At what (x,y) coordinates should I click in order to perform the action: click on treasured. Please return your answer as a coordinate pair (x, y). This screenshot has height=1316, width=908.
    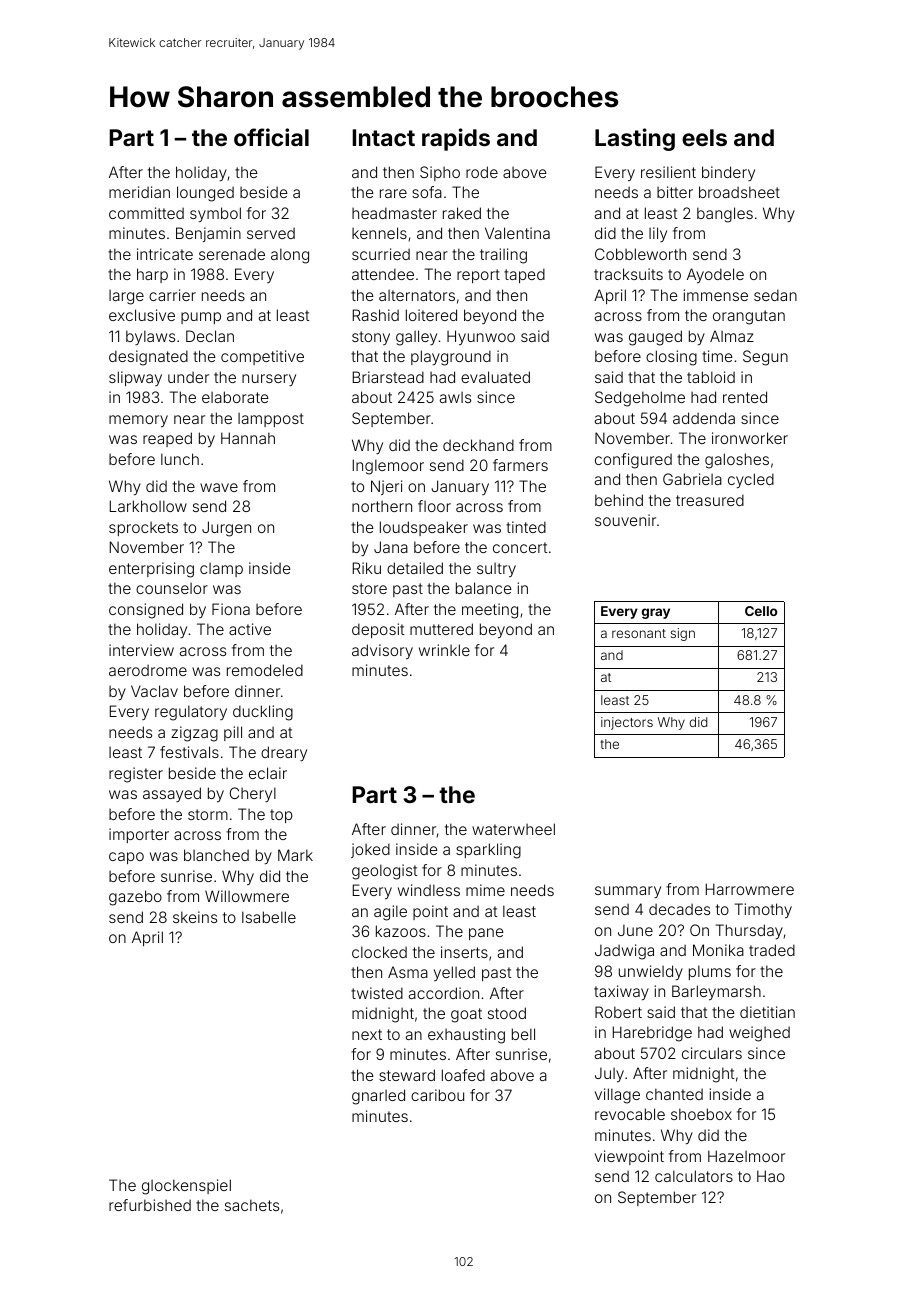
    Looking at the image, I should click on (710, 500).
